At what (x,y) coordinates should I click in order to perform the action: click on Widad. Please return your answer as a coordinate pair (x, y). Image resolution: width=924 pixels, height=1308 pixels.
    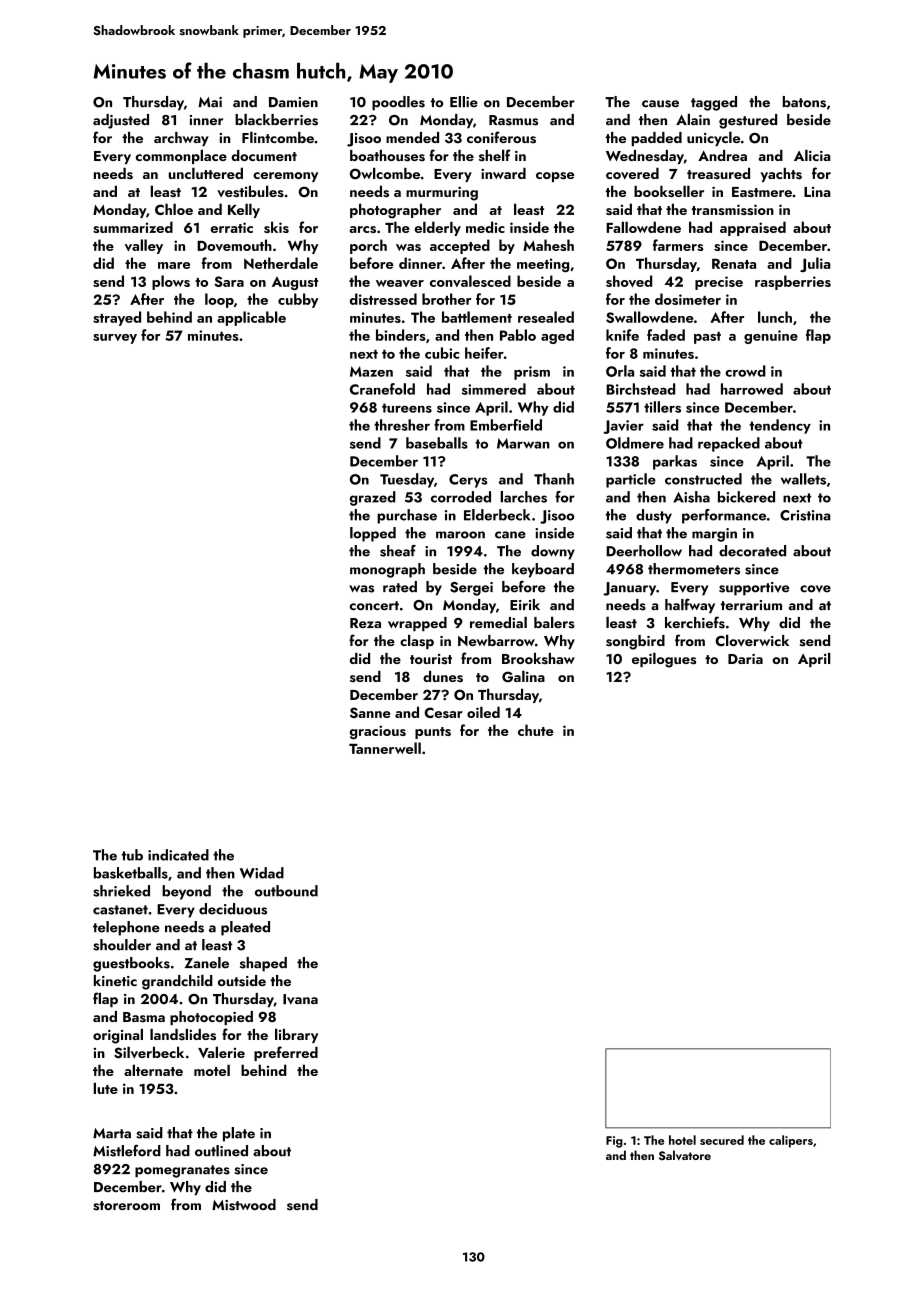
    Looking at the image, I should click on (262, 873).
